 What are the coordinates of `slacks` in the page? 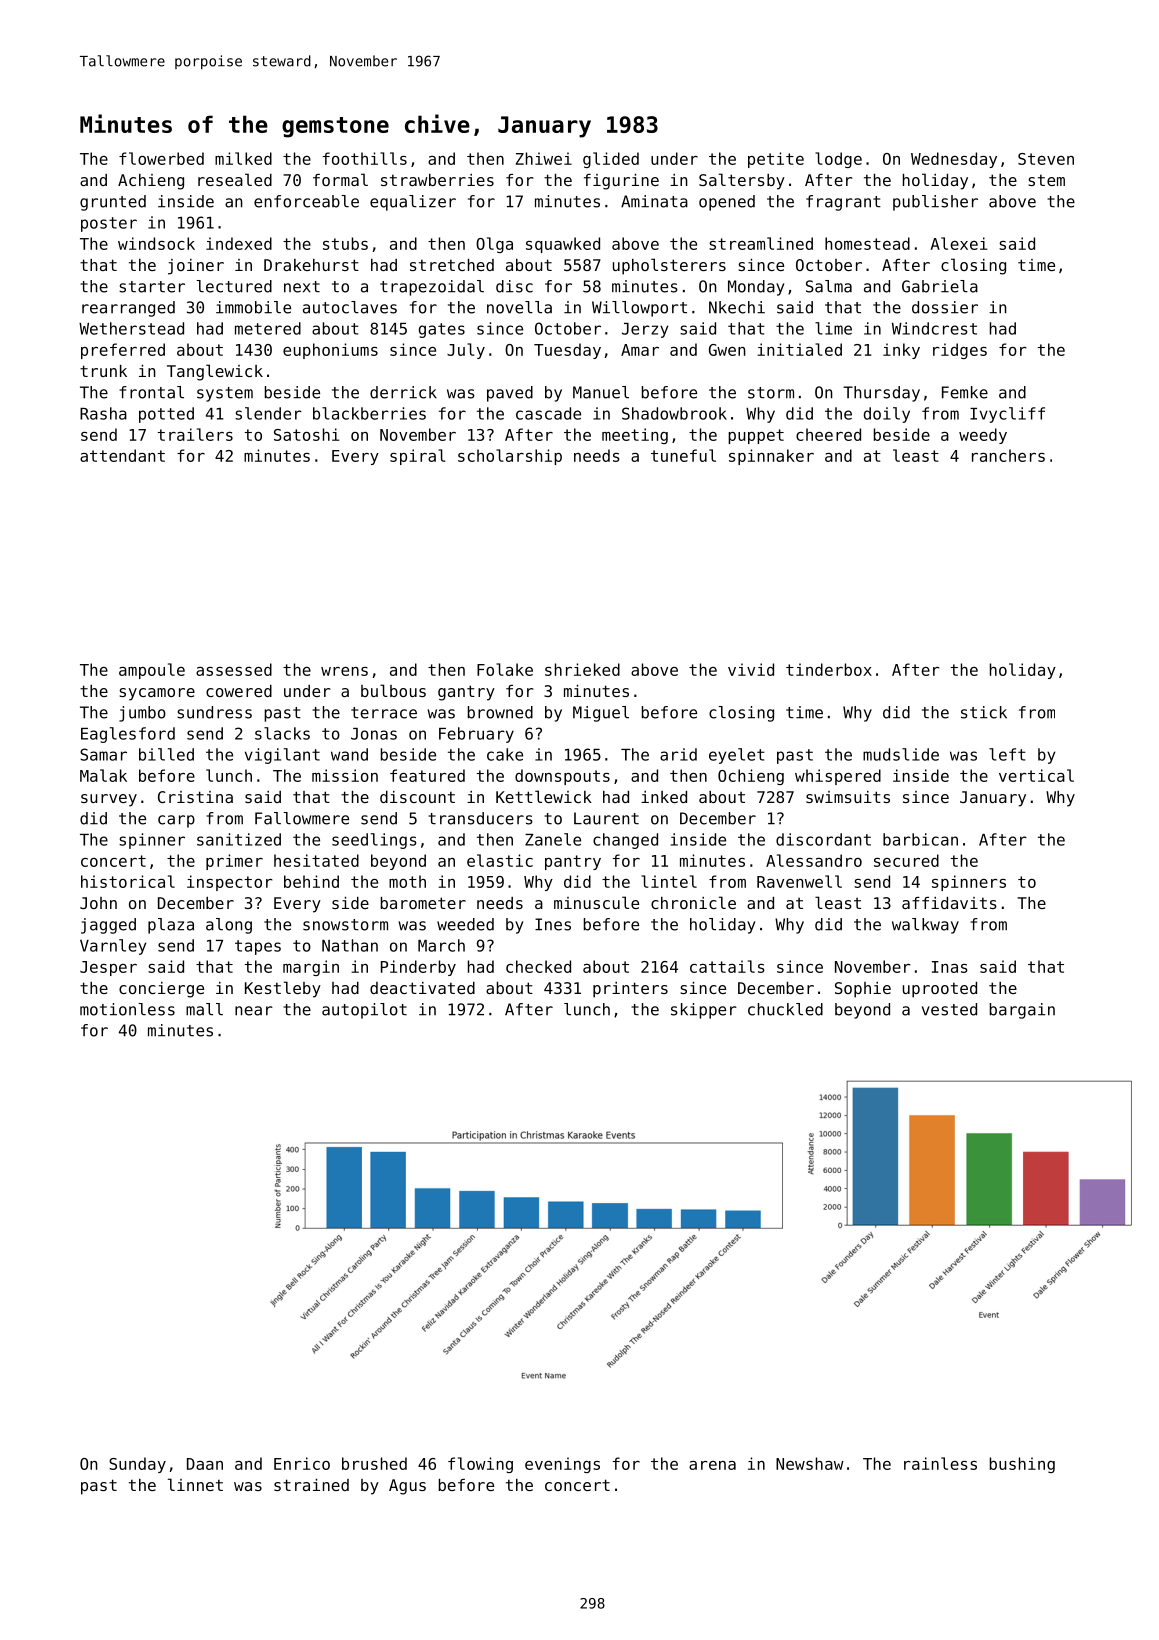 It's located at (282, 733).
